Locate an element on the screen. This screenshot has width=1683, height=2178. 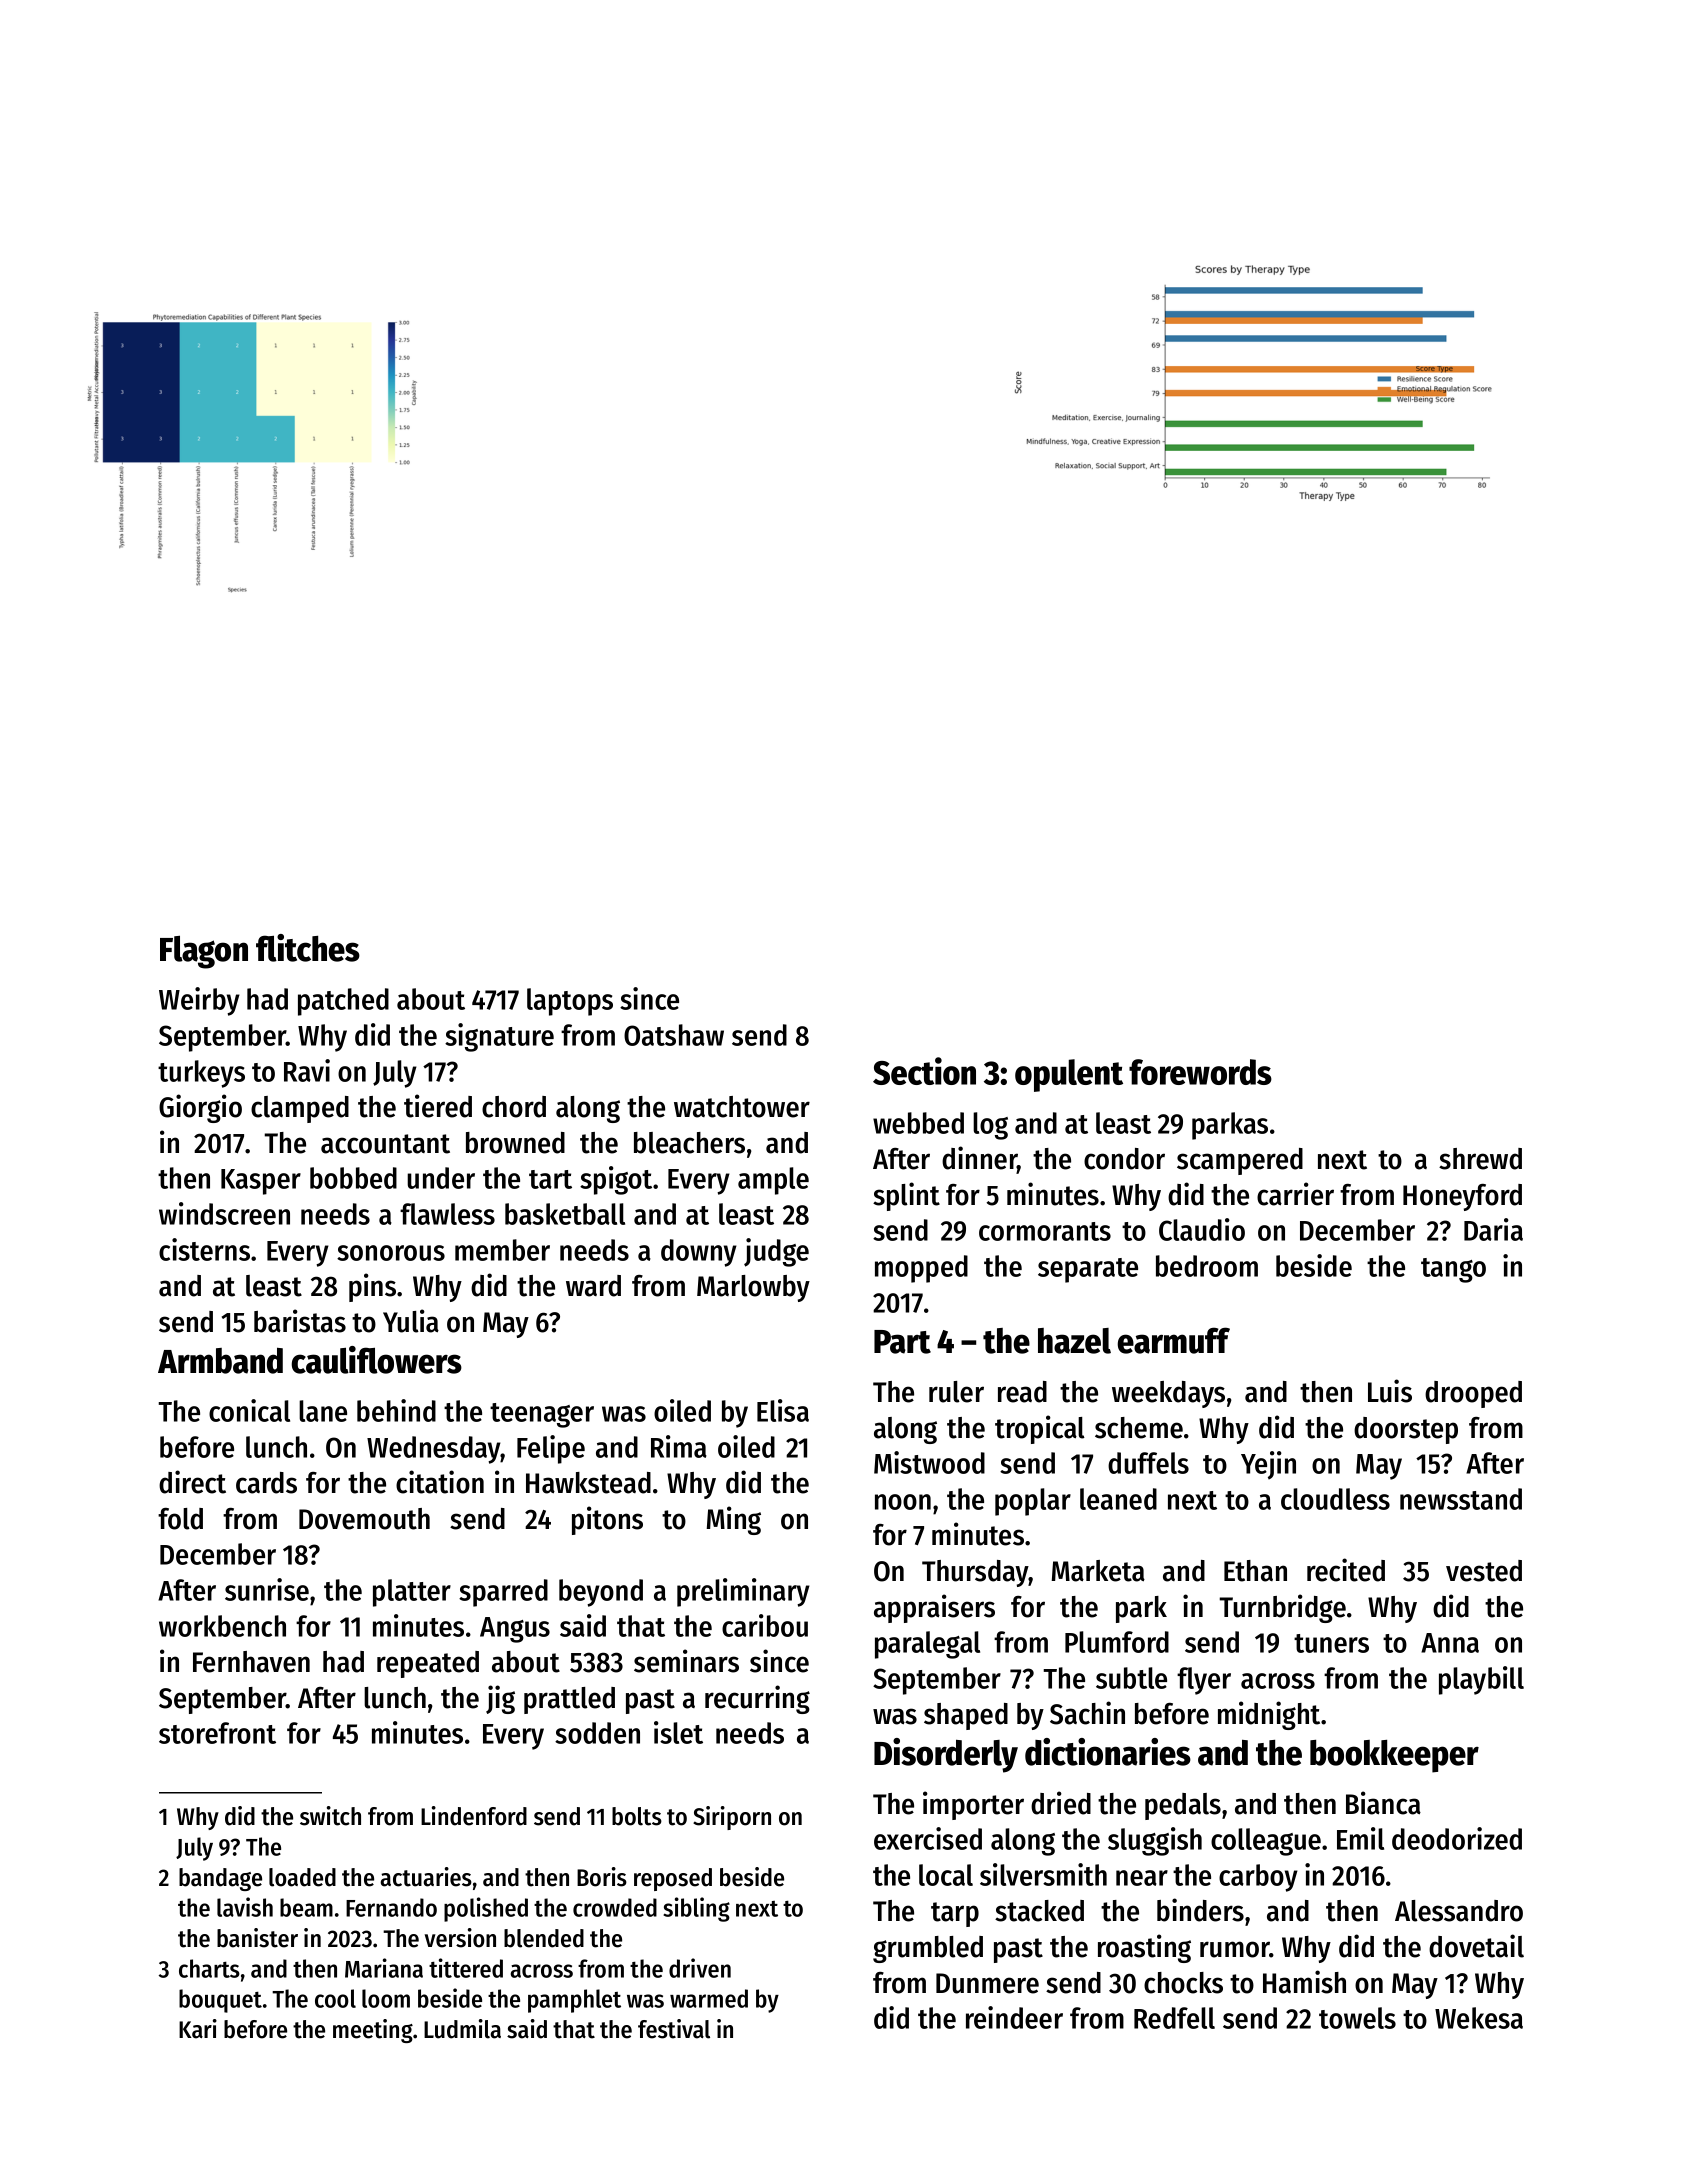
lavish is located at coordinates (245, 1907).
